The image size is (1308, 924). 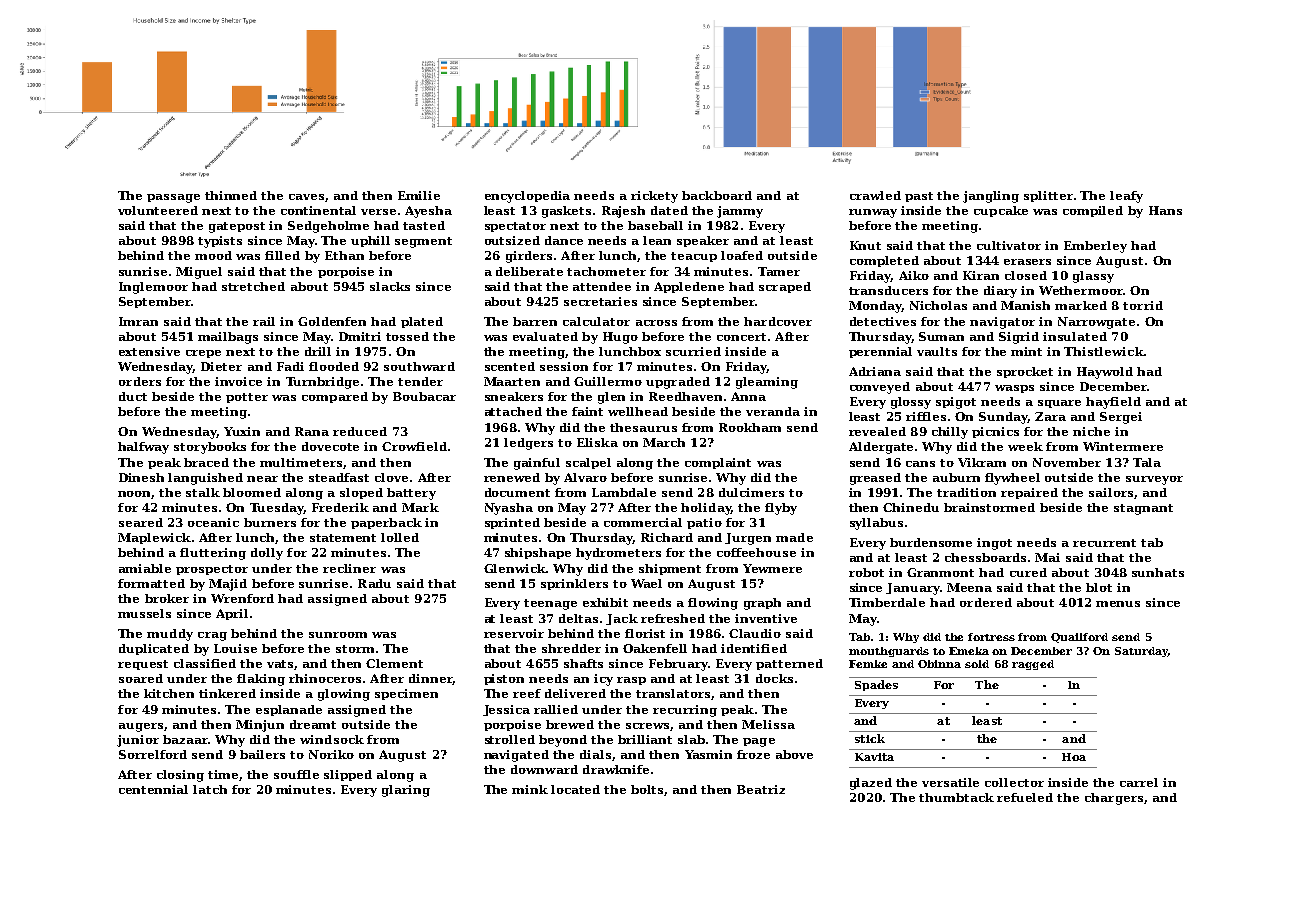 I want to click on Wael, so click(x=646, y=583).
